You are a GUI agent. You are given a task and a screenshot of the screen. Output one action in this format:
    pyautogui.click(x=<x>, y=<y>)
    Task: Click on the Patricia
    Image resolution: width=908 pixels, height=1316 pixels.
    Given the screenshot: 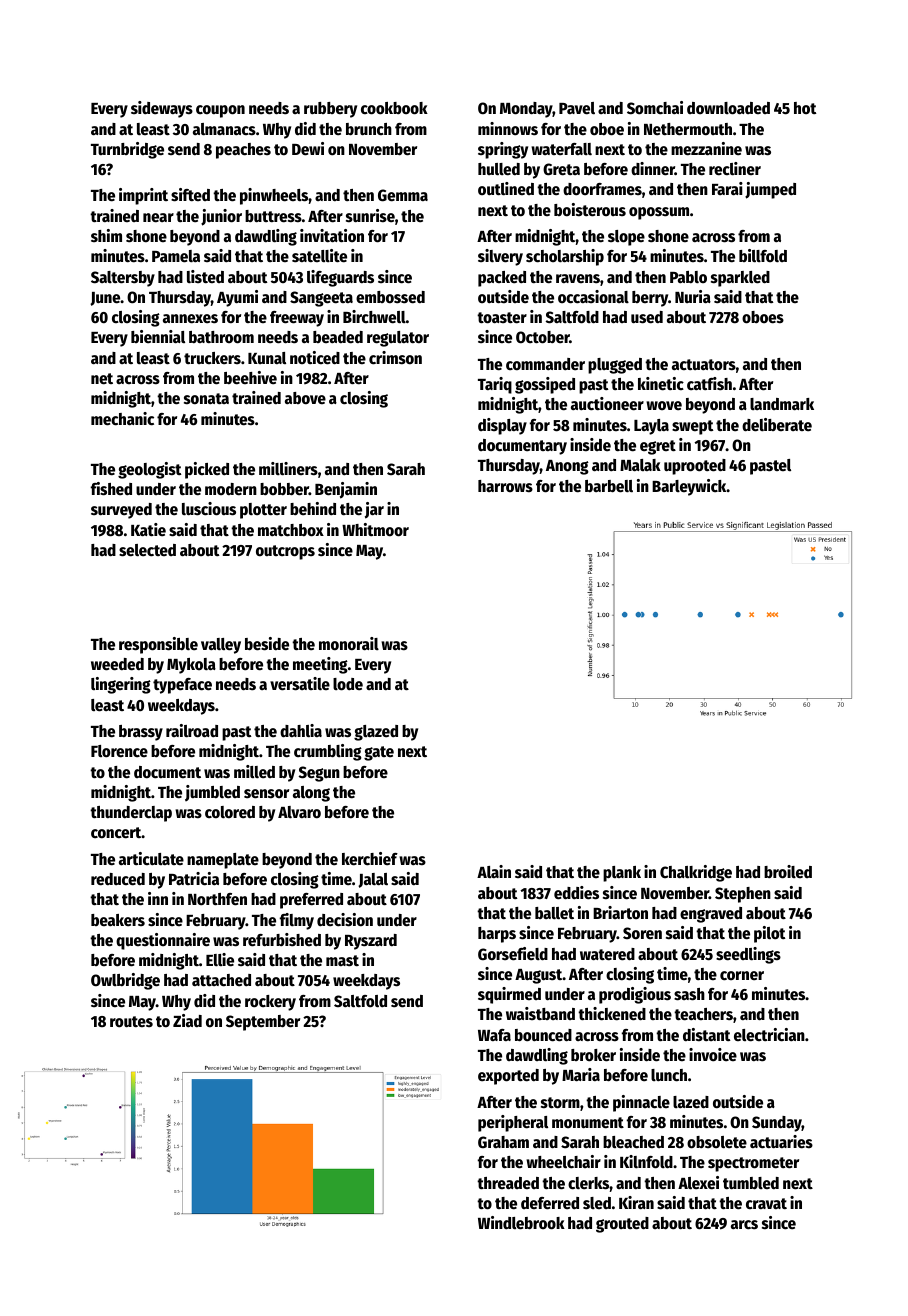 What is the action you would take?
    pyautogui.click(x=194, y=879)
